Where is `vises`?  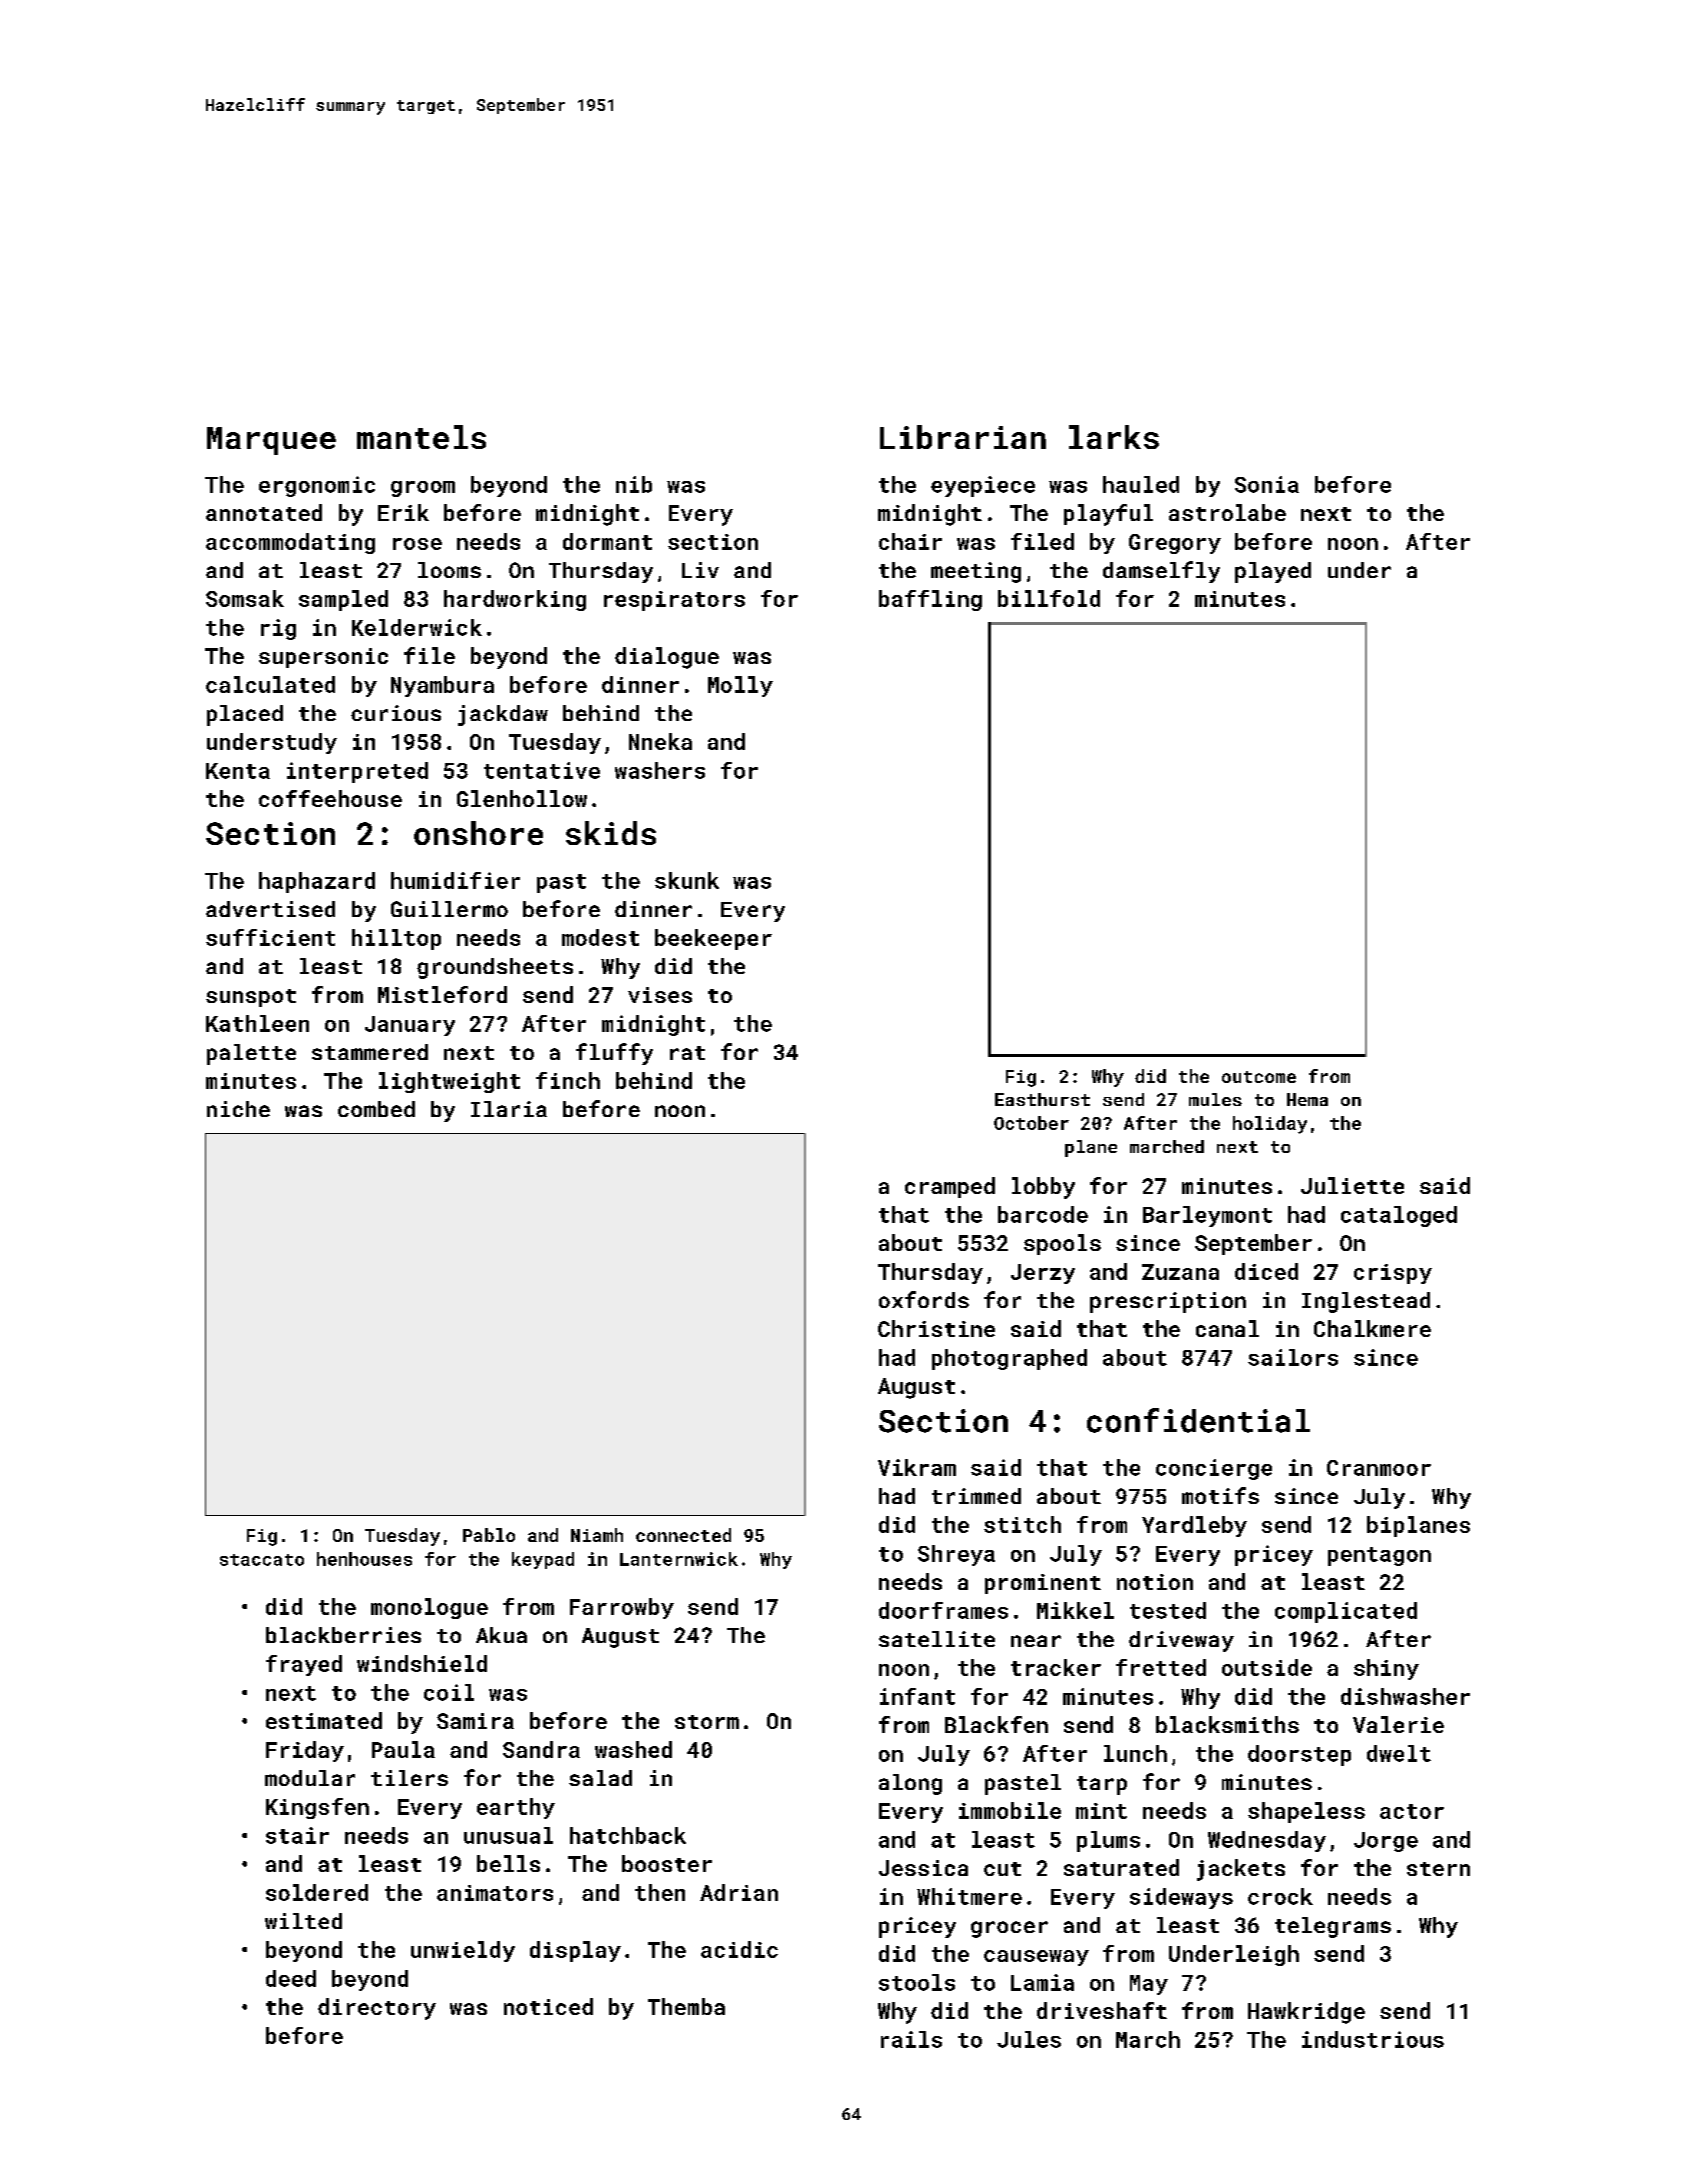
vises is located at coordinates (660, 995).
